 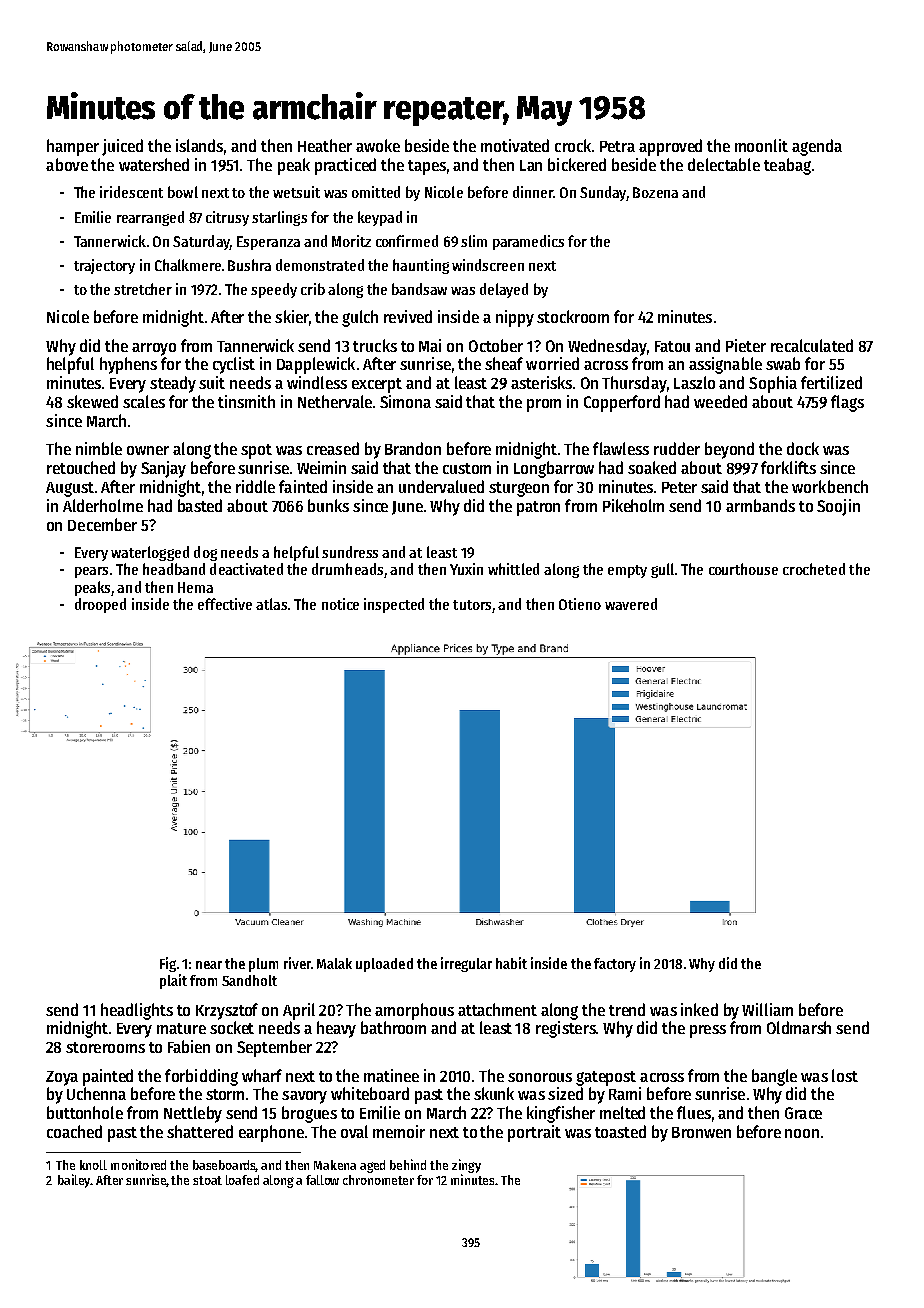 What do you see at coordinates (845, 1075) in the screenshot?
I see `lost` at bounding box center [845, 1075].
